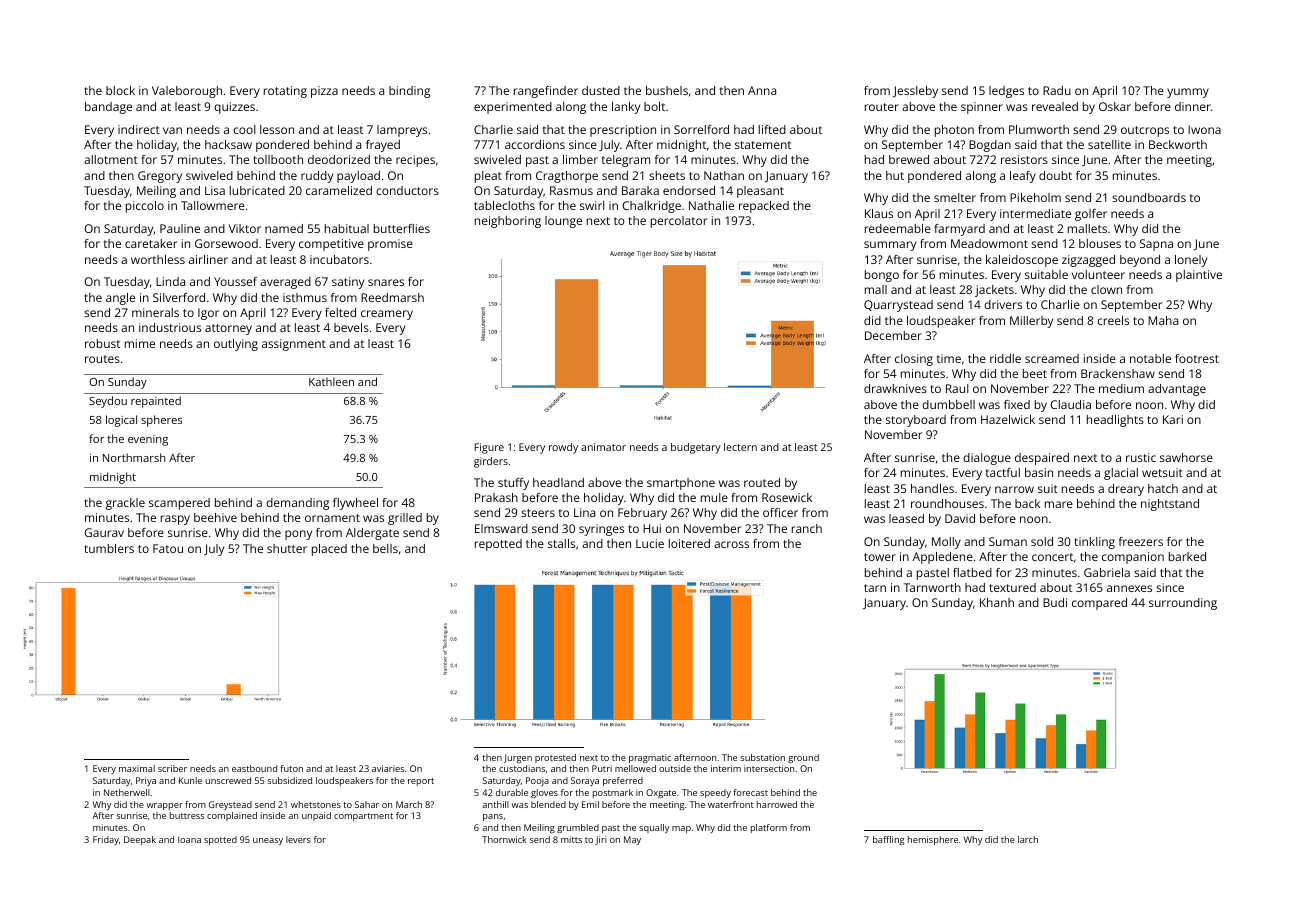 Image resolution: width=1308 pixels, height=924 pixels. Describe the element at coordinates (563, 222) in the screenshot. I see `lounge` at that location.
